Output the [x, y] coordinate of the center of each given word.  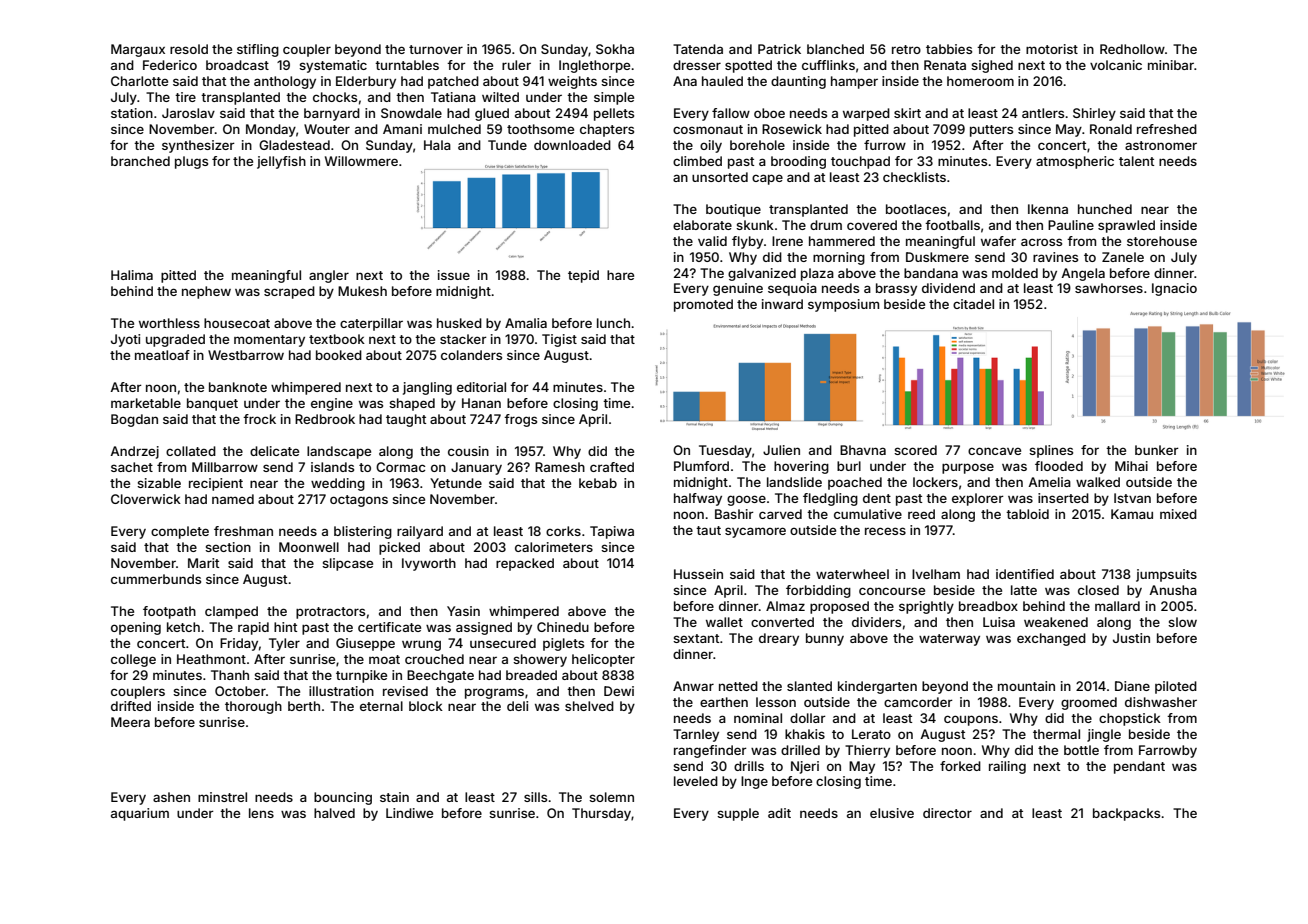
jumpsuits [1166, 575]
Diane [1132, 686]
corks [563, 531]
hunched [1105, 209]
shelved [589, 706]
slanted [809, 686]
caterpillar [371, 324]
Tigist [559, 340]
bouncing [343, 798]
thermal [1056, 734]
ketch [183, 627]
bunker [1157, 450]
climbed [697, 161]
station [132, 113]
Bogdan [134, 420]
